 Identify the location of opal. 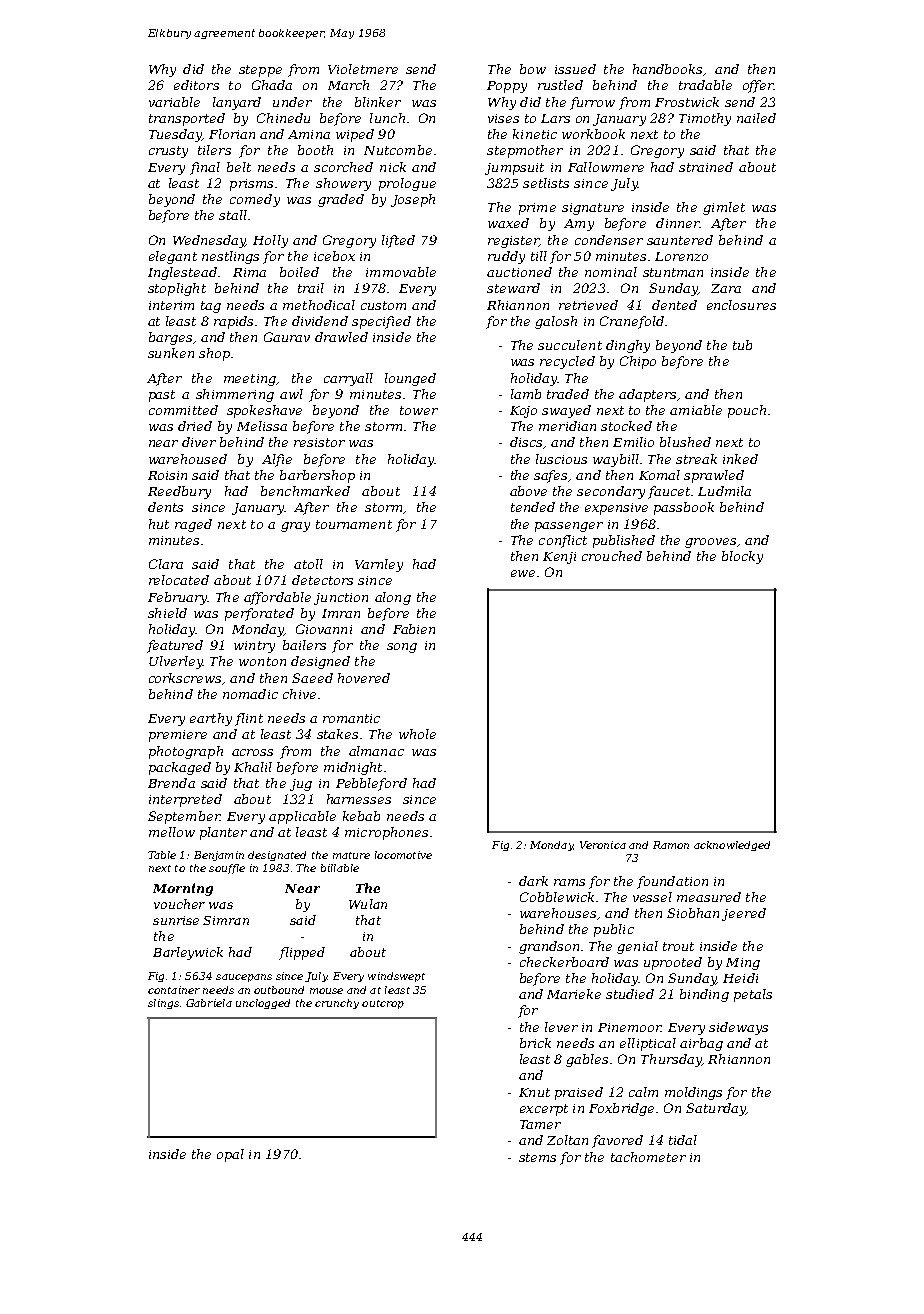
(230, 1155).
